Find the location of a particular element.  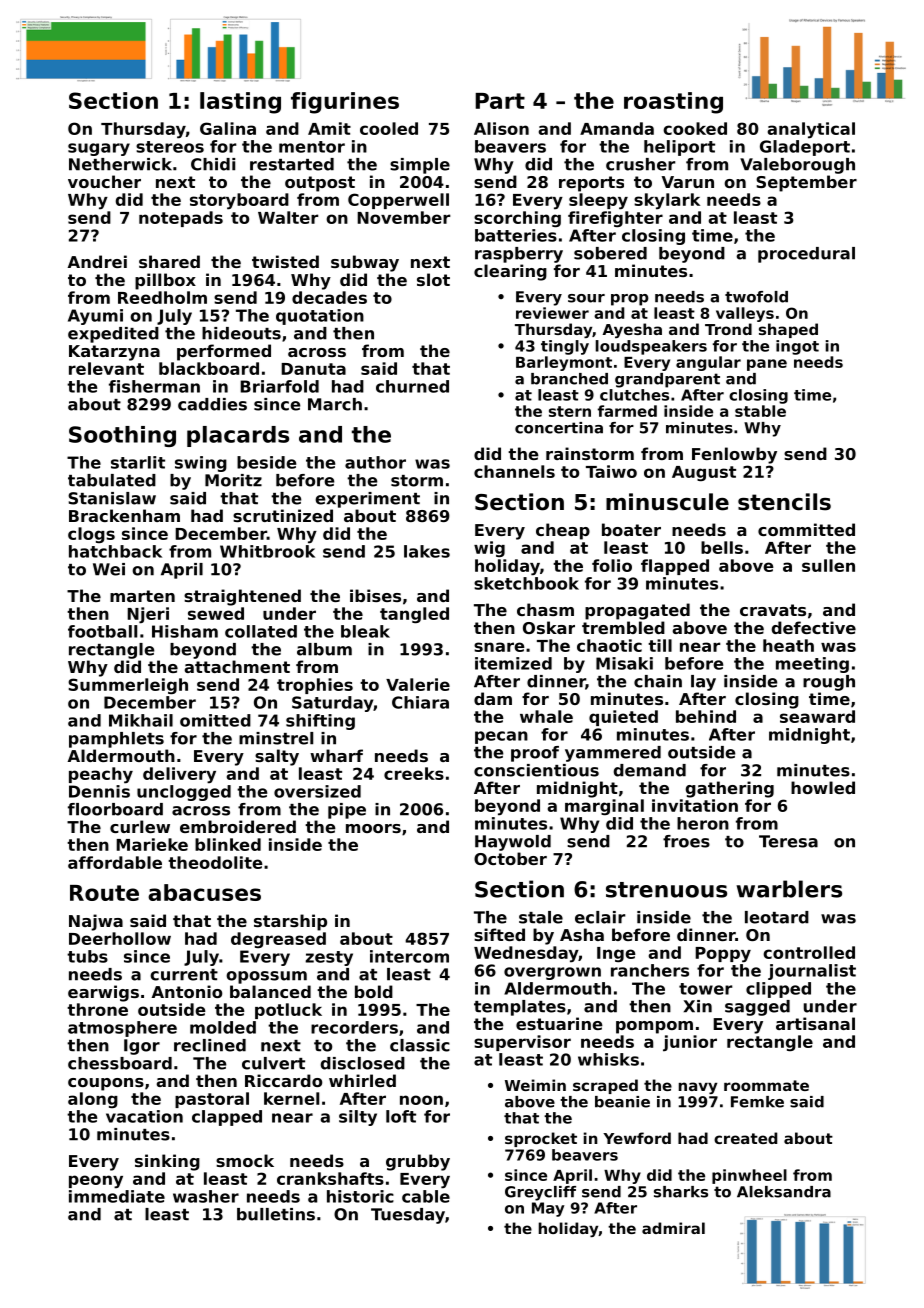

leotard is located at coordinates (777, 917).
